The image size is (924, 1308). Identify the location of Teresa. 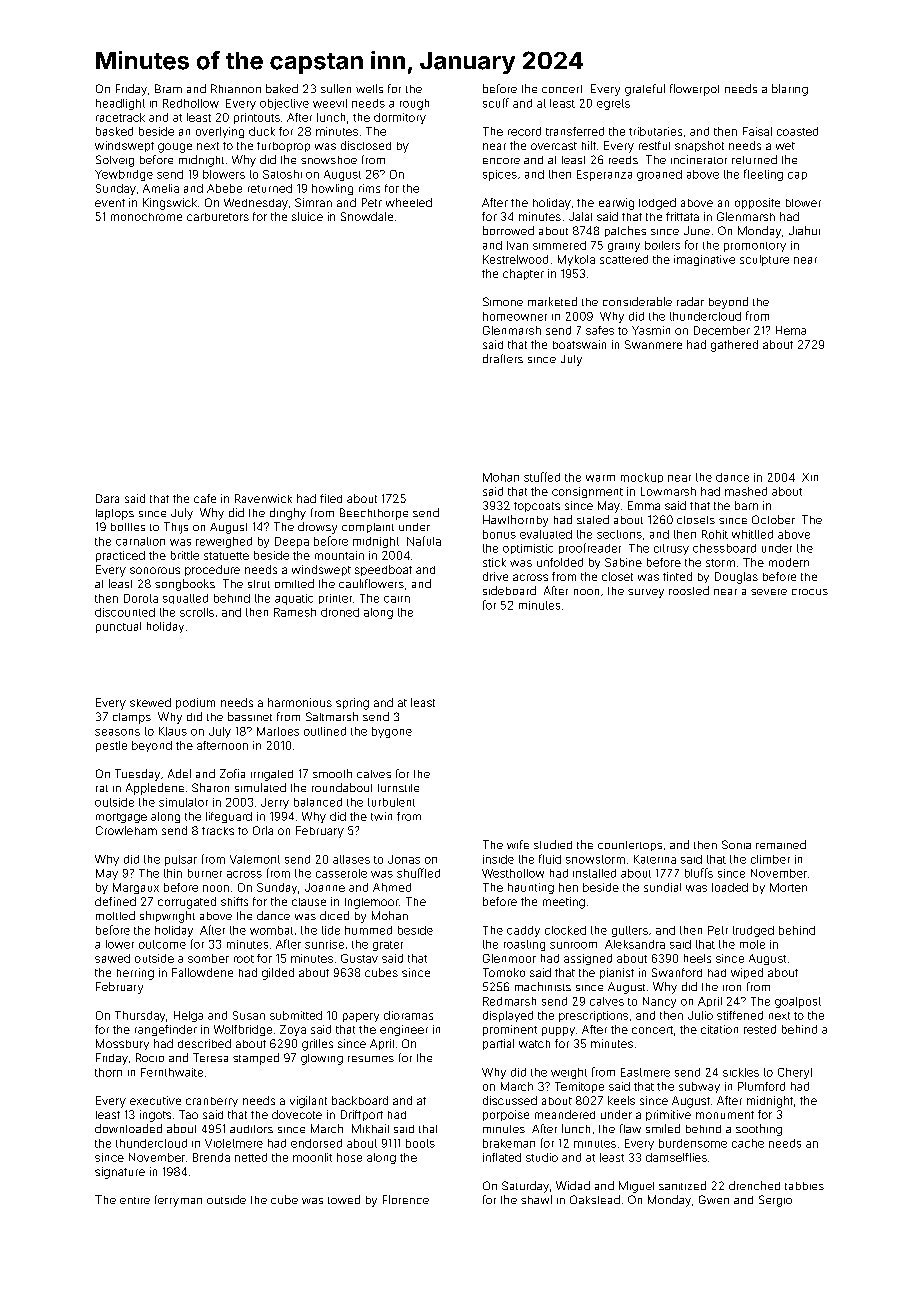
(210, 1057).
